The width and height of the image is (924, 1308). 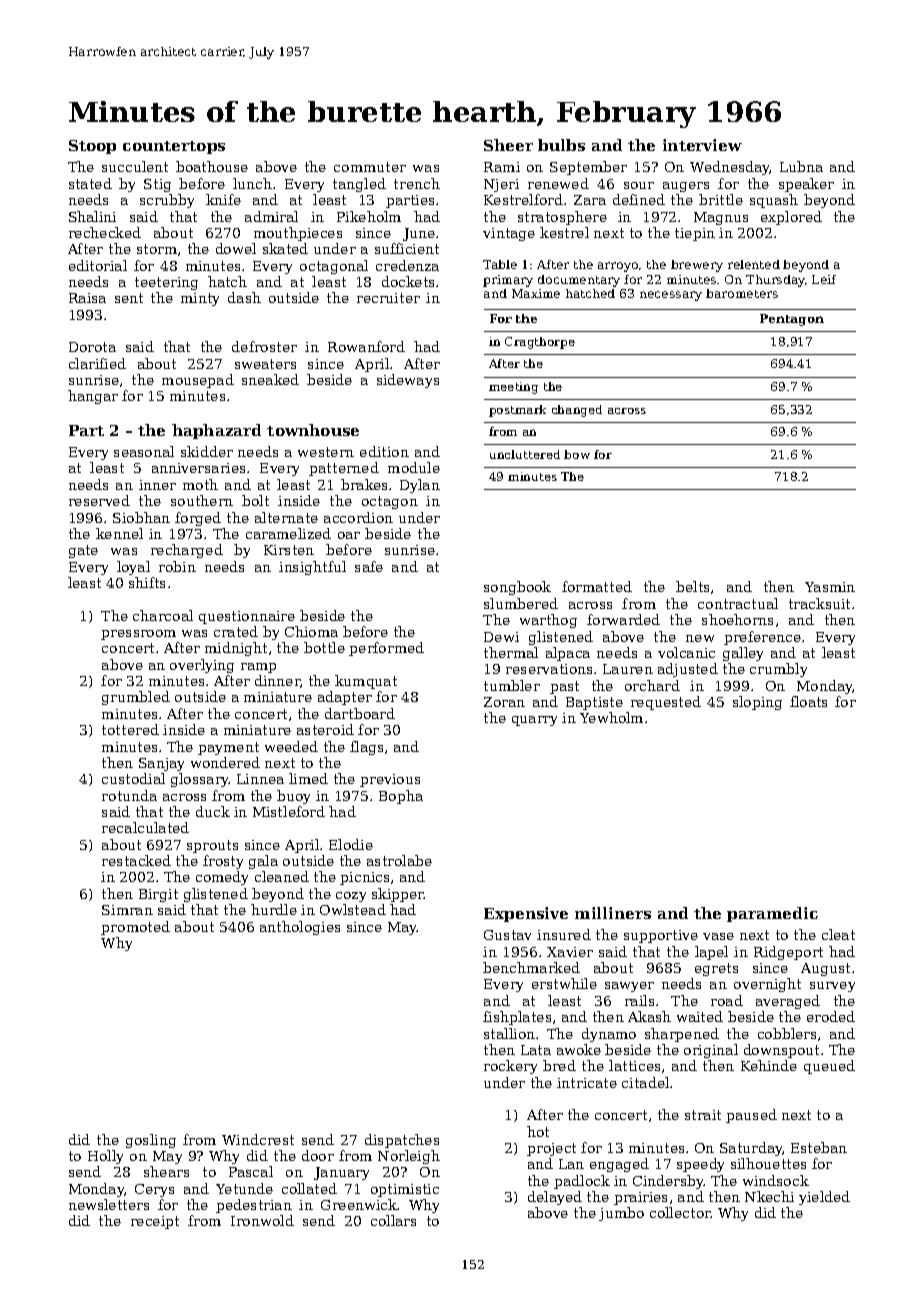 What do you see at coordinates (561, 145) in the image?
I see `bulbs` at bounding box center [561, 145].
